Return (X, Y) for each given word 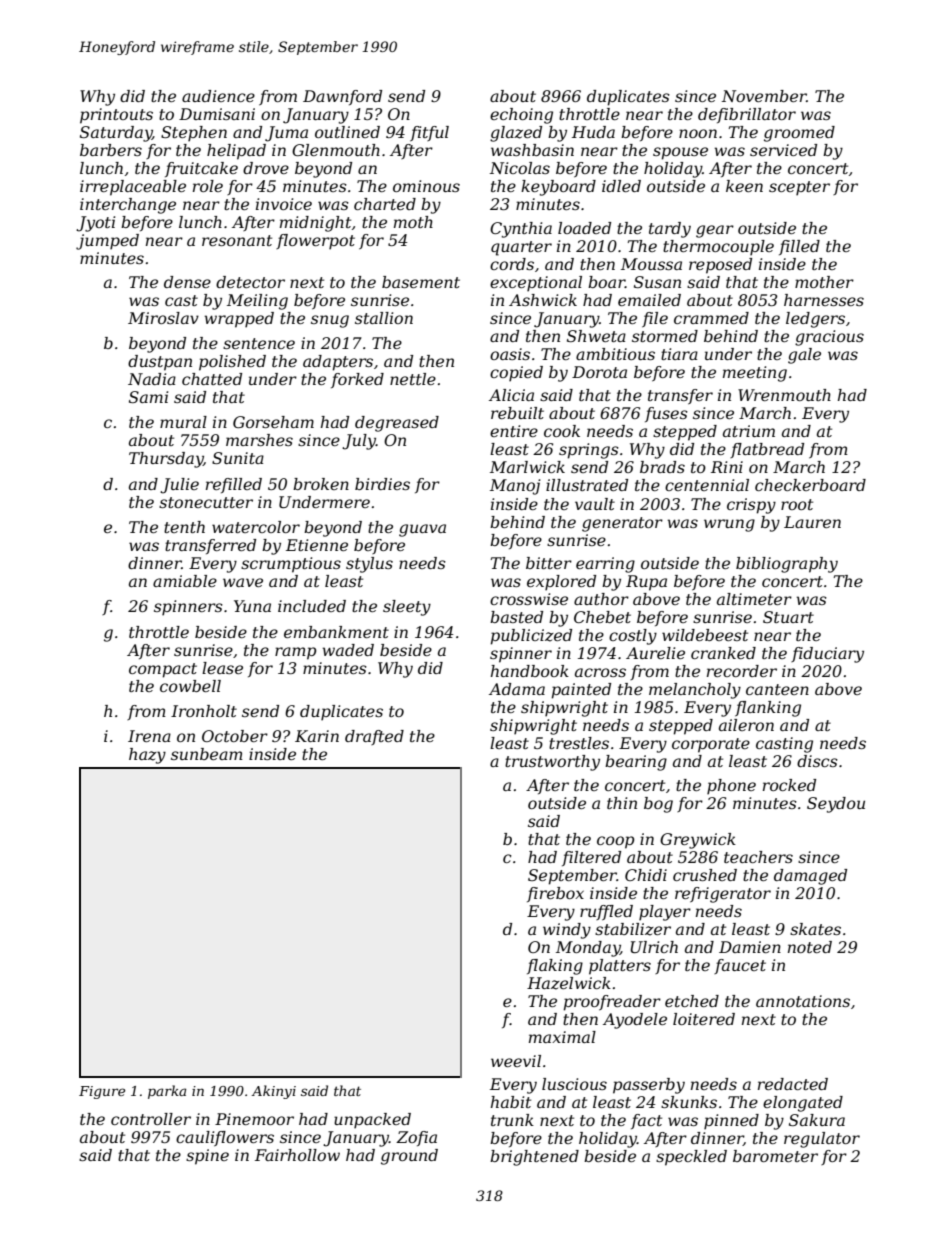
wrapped (239, 320)
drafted (374, 737)
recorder (742, 671)
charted (385, 204)
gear (715, 231)
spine (207, 1157)
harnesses (824, 300)
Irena (149, 736)
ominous (426, 186)
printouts (116, 116)
